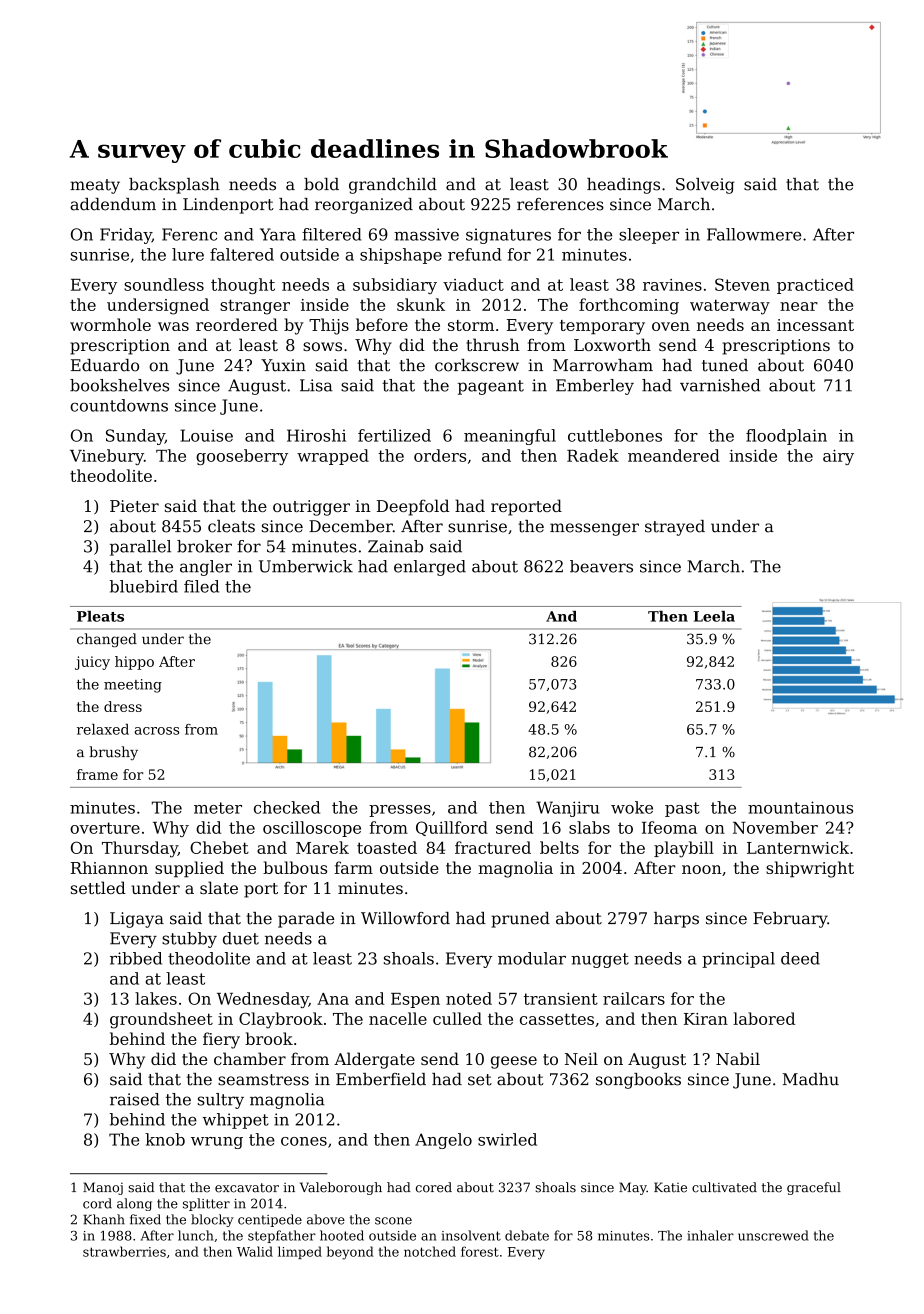 The width and height of the image is (924, 1314). Describe the element at coordinates (329, 326) in the image. I see `Thijs` at that location.
